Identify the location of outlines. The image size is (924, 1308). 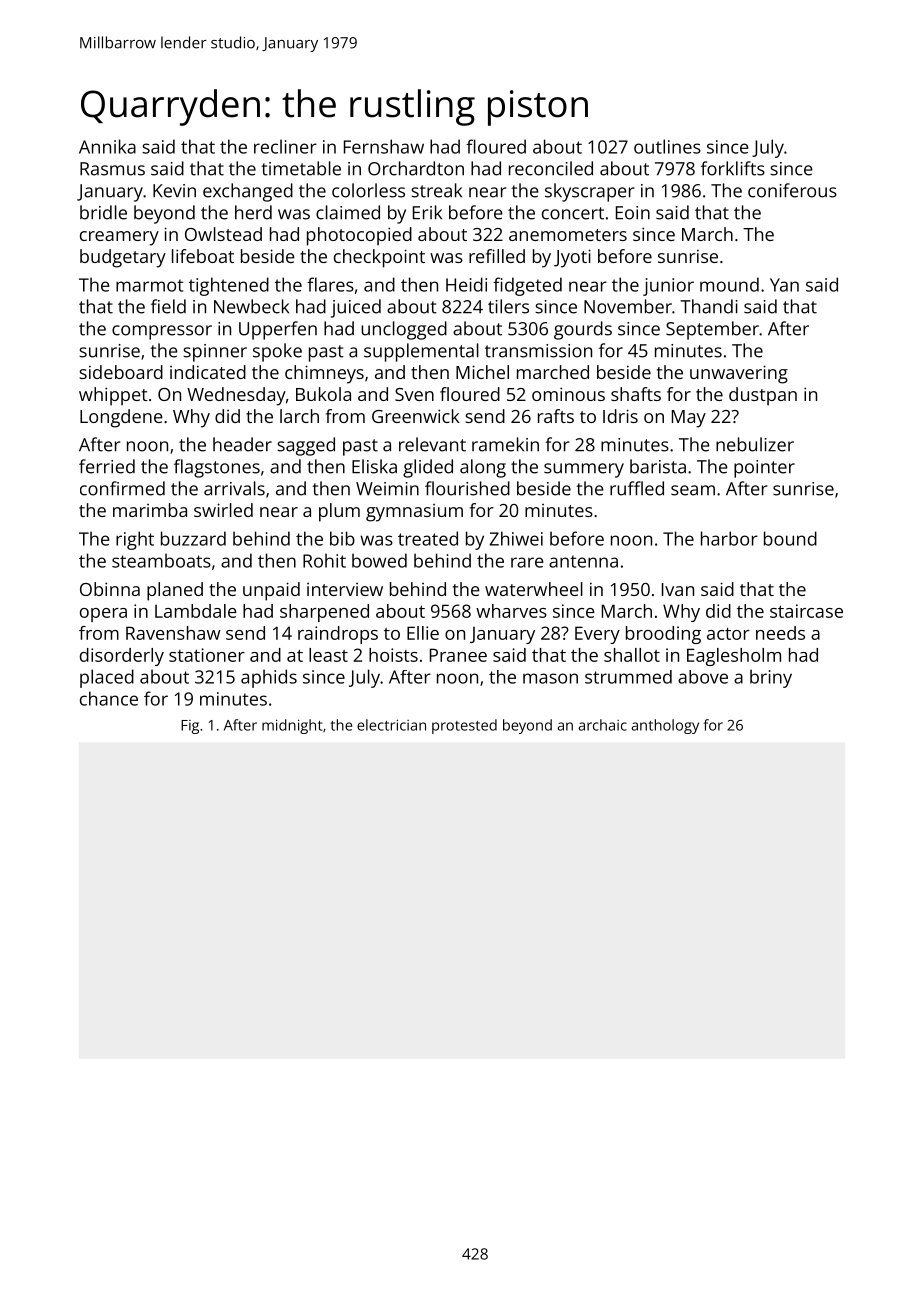
(667, 146).
